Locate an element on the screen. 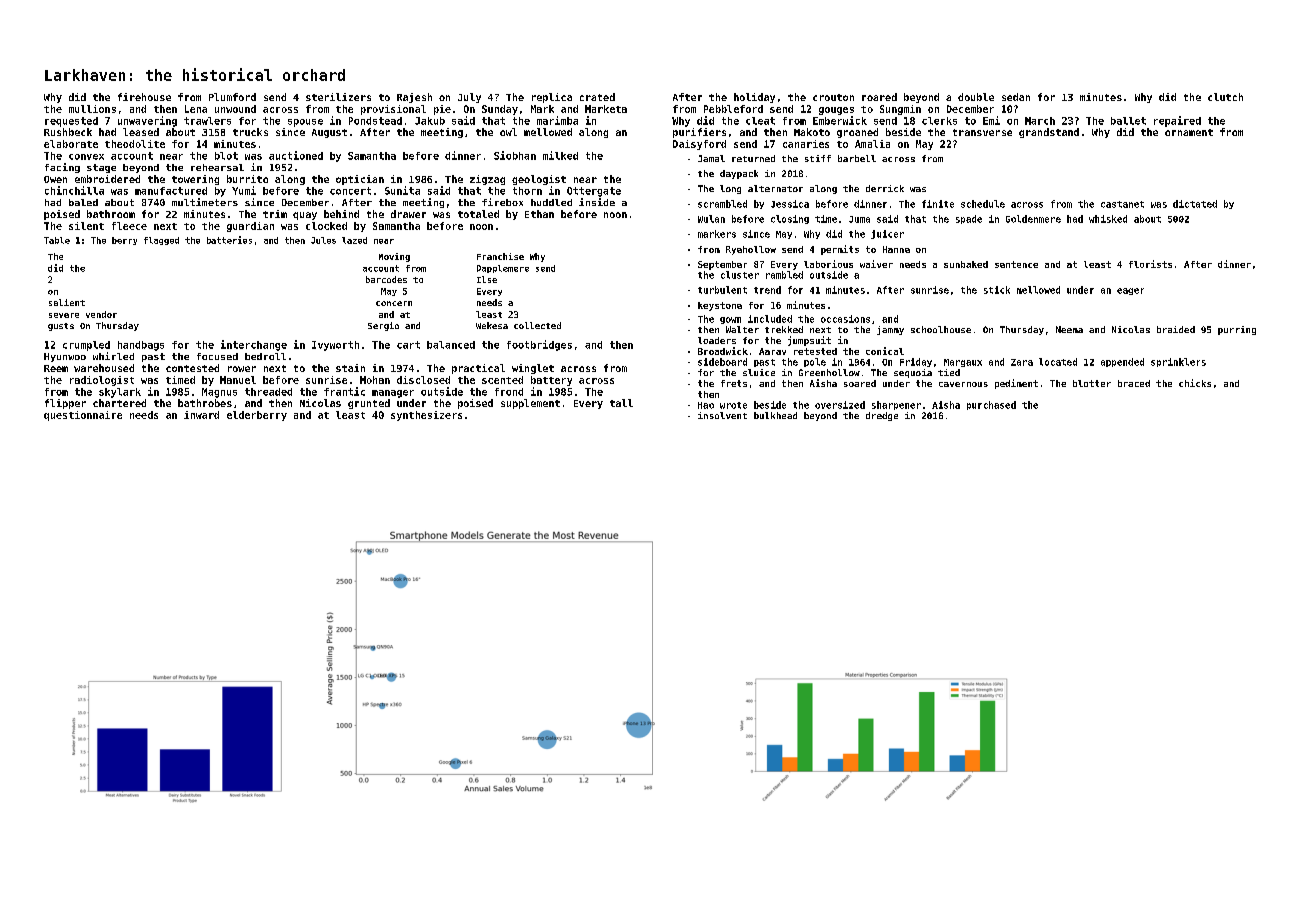  barbell is located at coordinates (857, 158).
